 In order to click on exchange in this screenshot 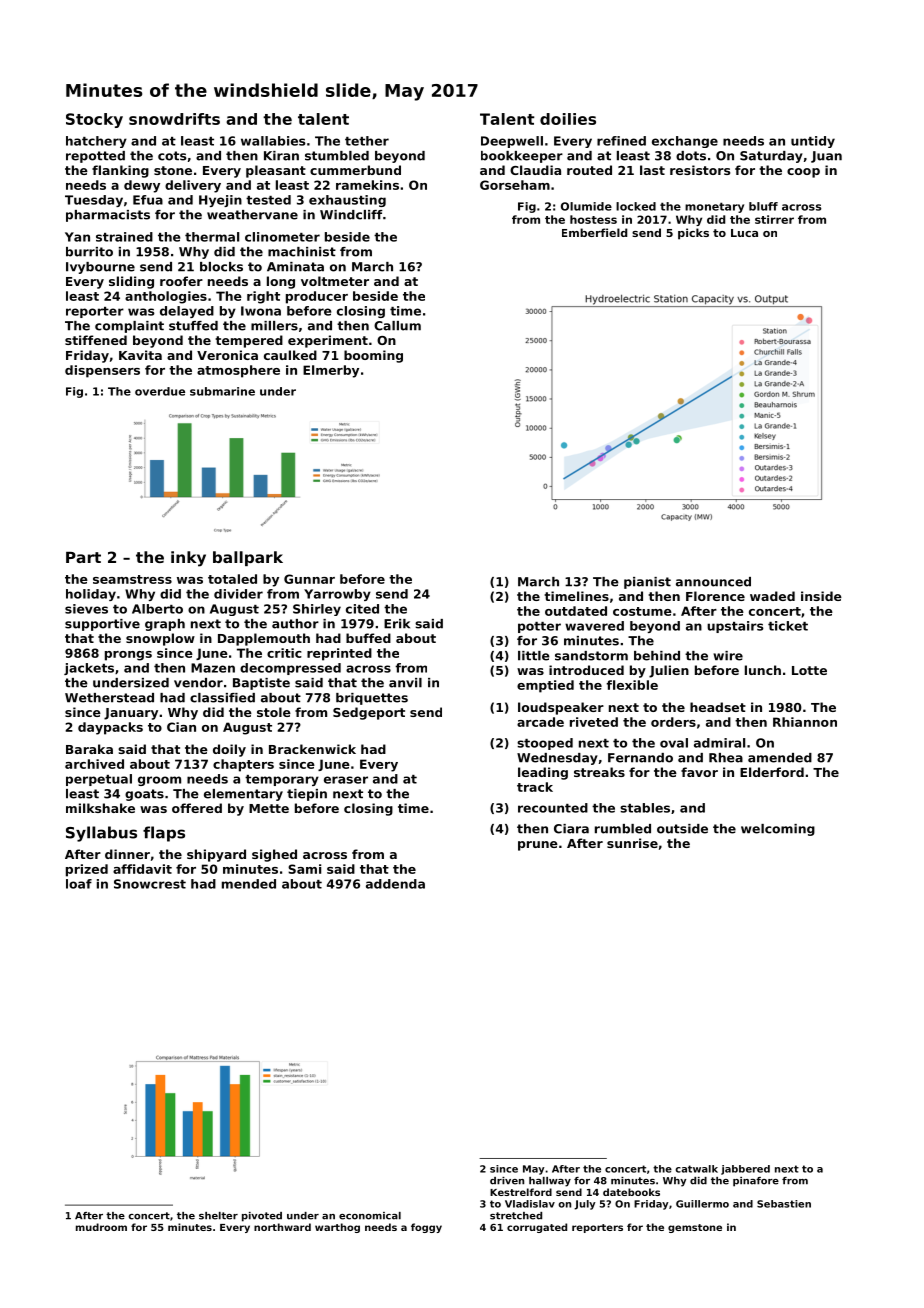, I will do `click(685, 142)`.
